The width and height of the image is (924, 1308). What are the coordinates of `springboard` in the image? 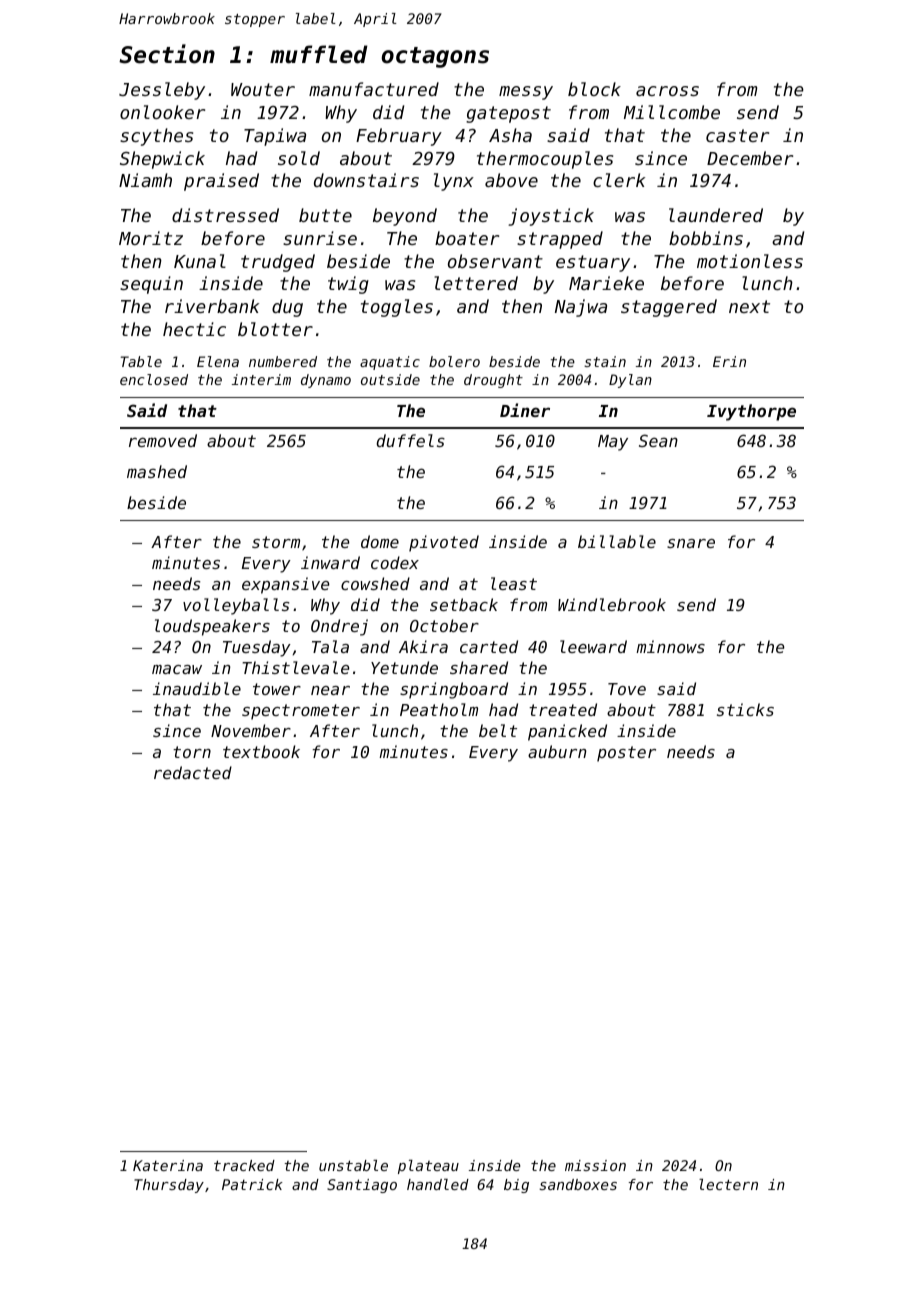 It's located at (454, 690).
